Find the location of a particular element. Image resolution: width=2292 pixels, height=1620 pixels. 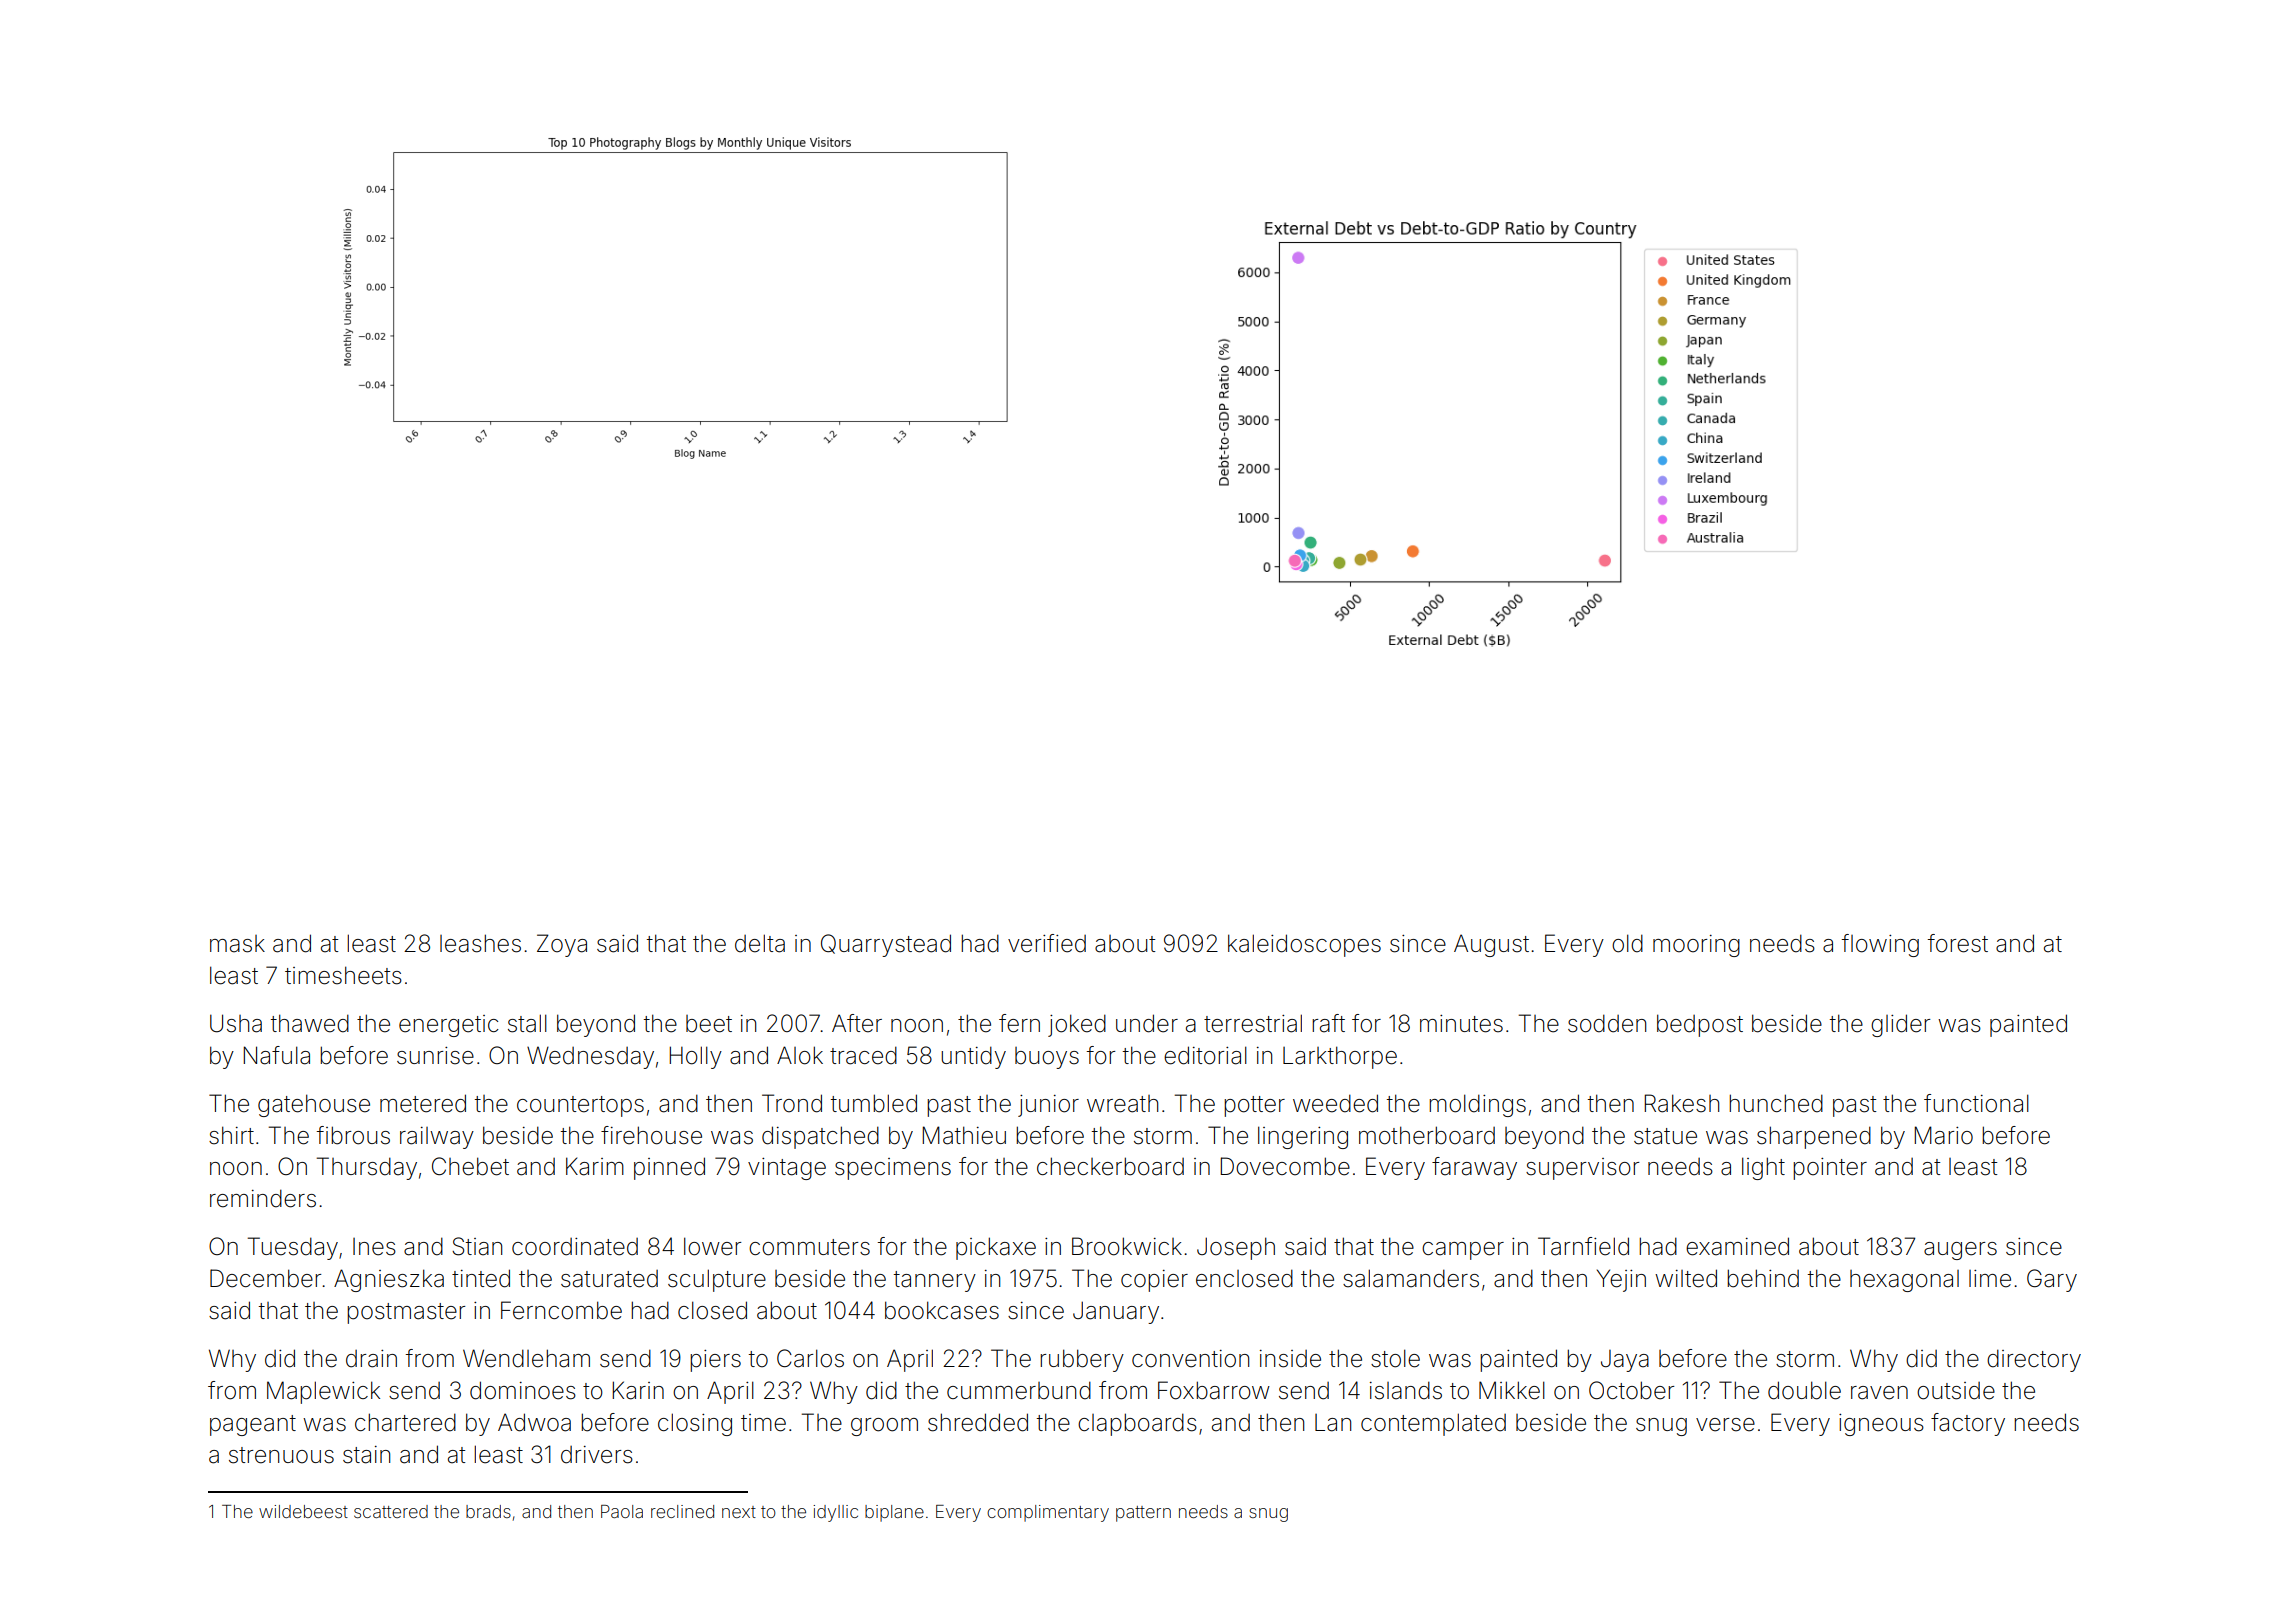

verified is located at coordinates (1047, 943).
